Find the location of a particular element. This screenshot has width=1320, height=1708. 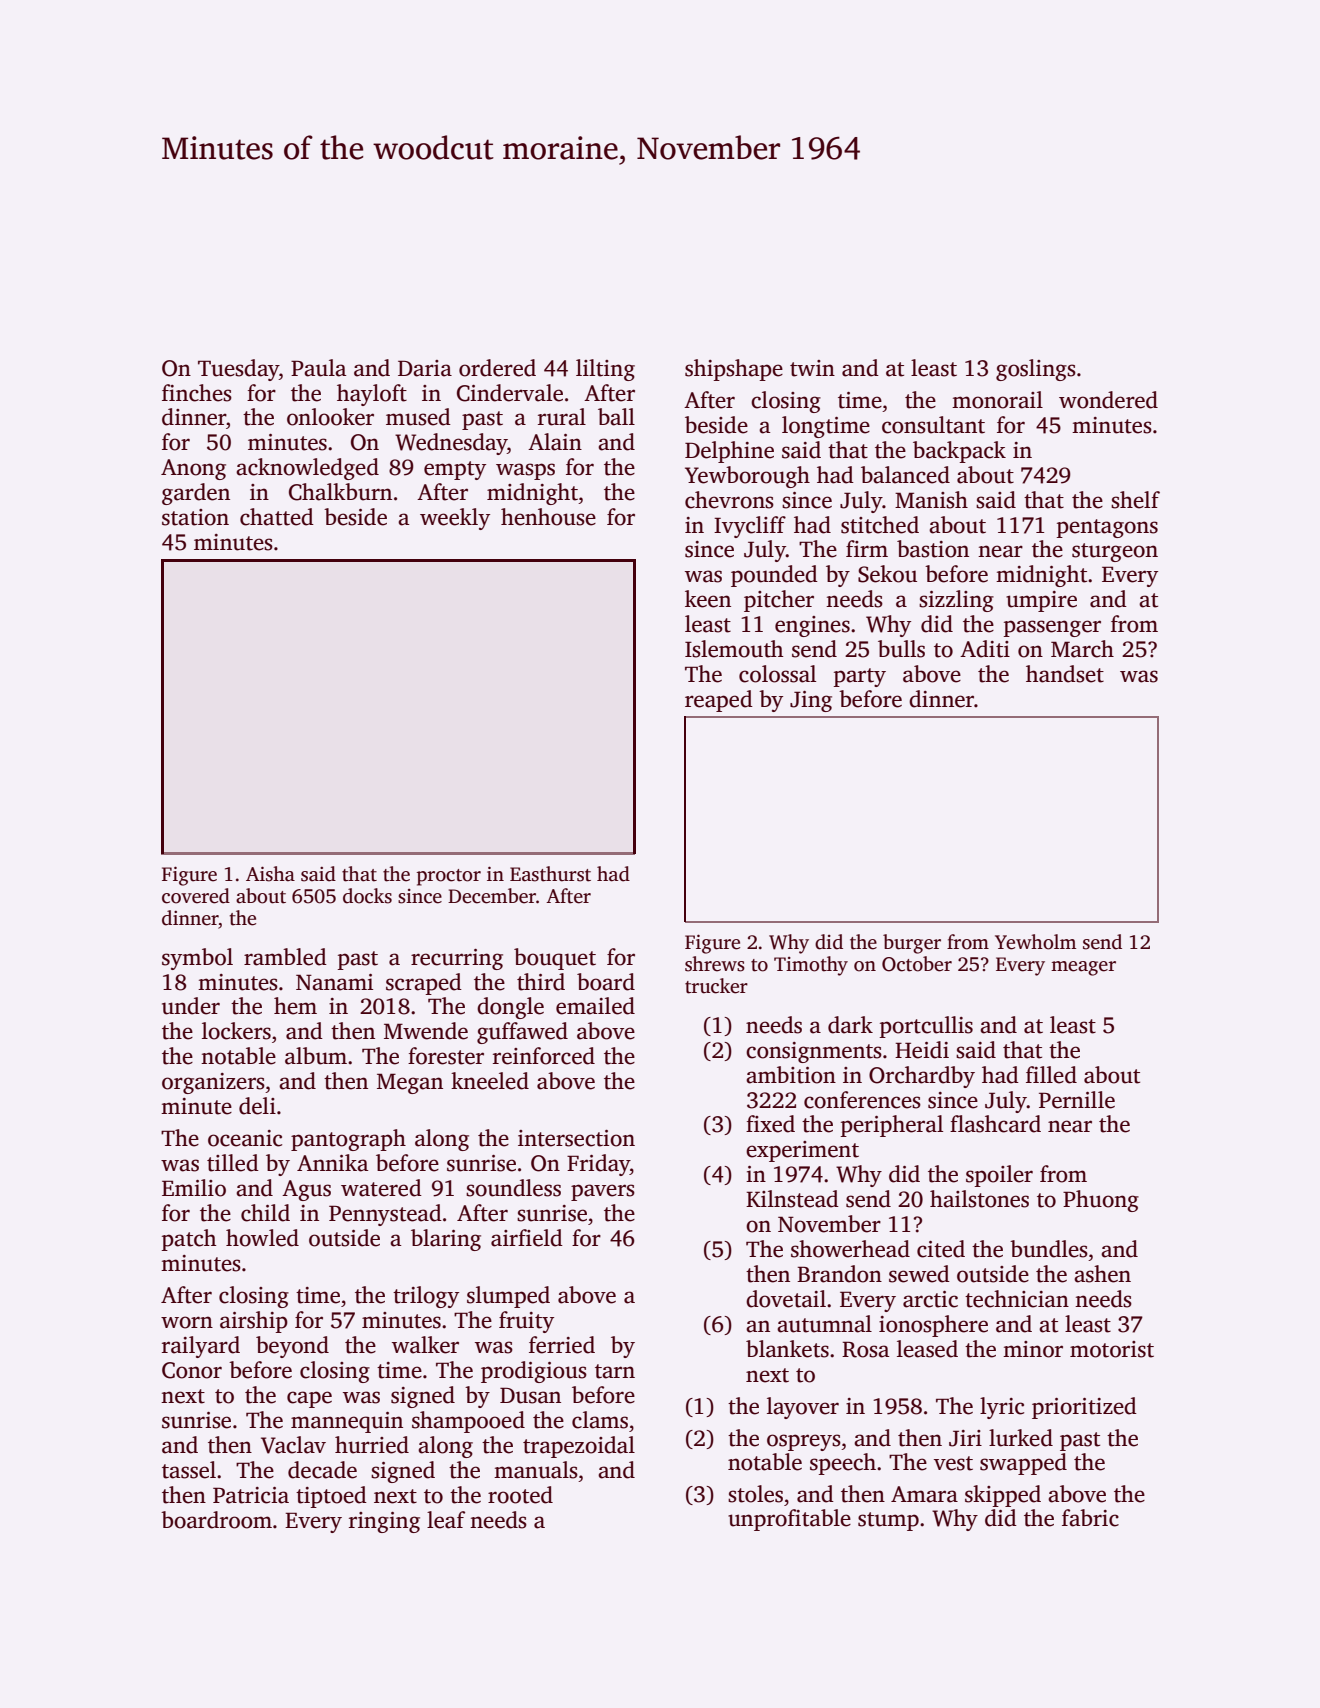

Yewholm is located at coordinates (1035, 942).
